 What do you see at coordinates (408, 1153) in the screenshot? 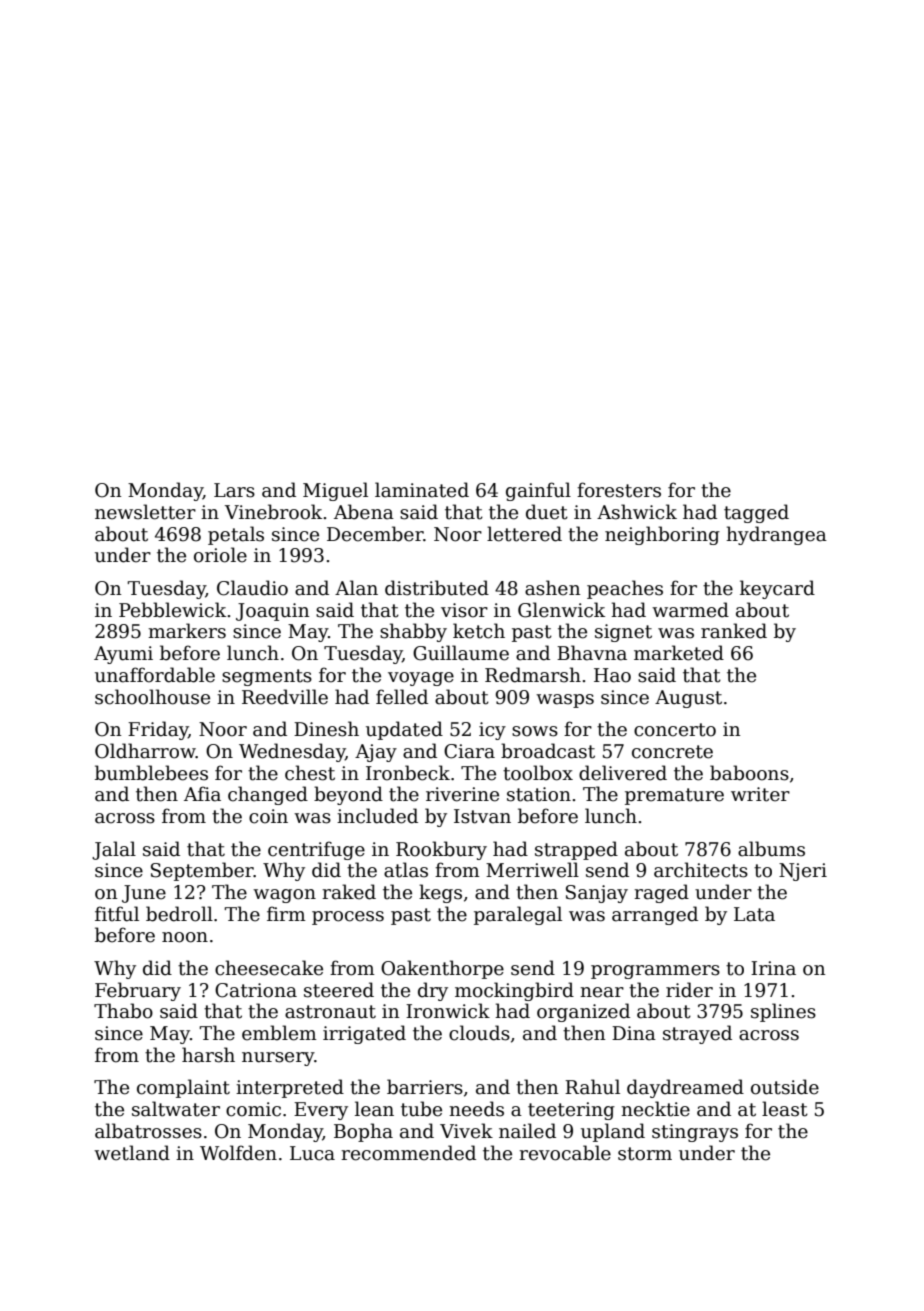
I see `recommended` at bounding box center [408, 1153].
